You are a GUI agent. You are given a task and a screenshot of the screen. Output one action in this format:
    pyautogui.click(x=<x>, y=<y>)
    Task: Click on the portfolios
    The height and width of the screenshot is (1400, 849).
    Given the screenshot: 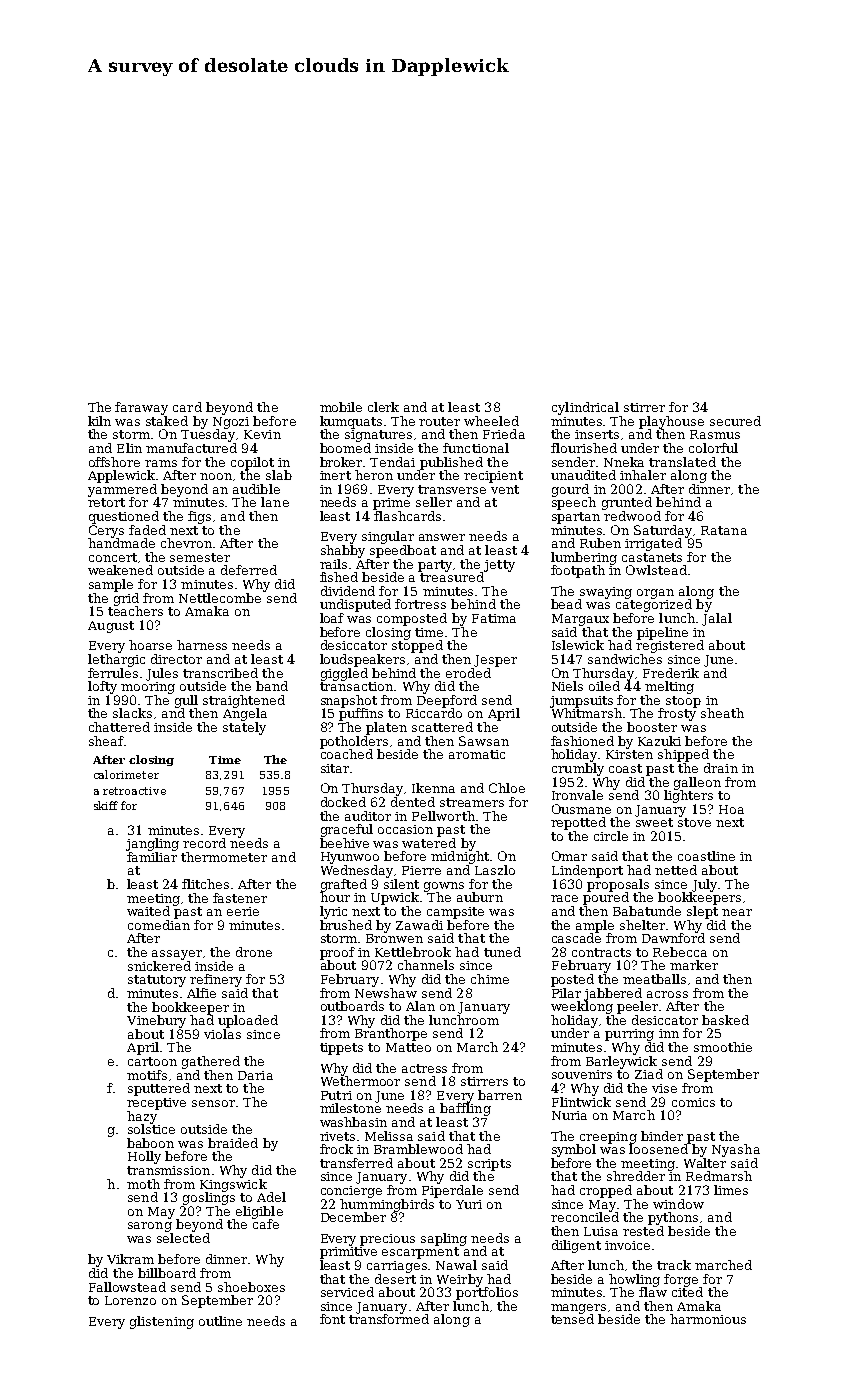 What is the action you would take?
    pyautogui.click(x=487, y=1293)
